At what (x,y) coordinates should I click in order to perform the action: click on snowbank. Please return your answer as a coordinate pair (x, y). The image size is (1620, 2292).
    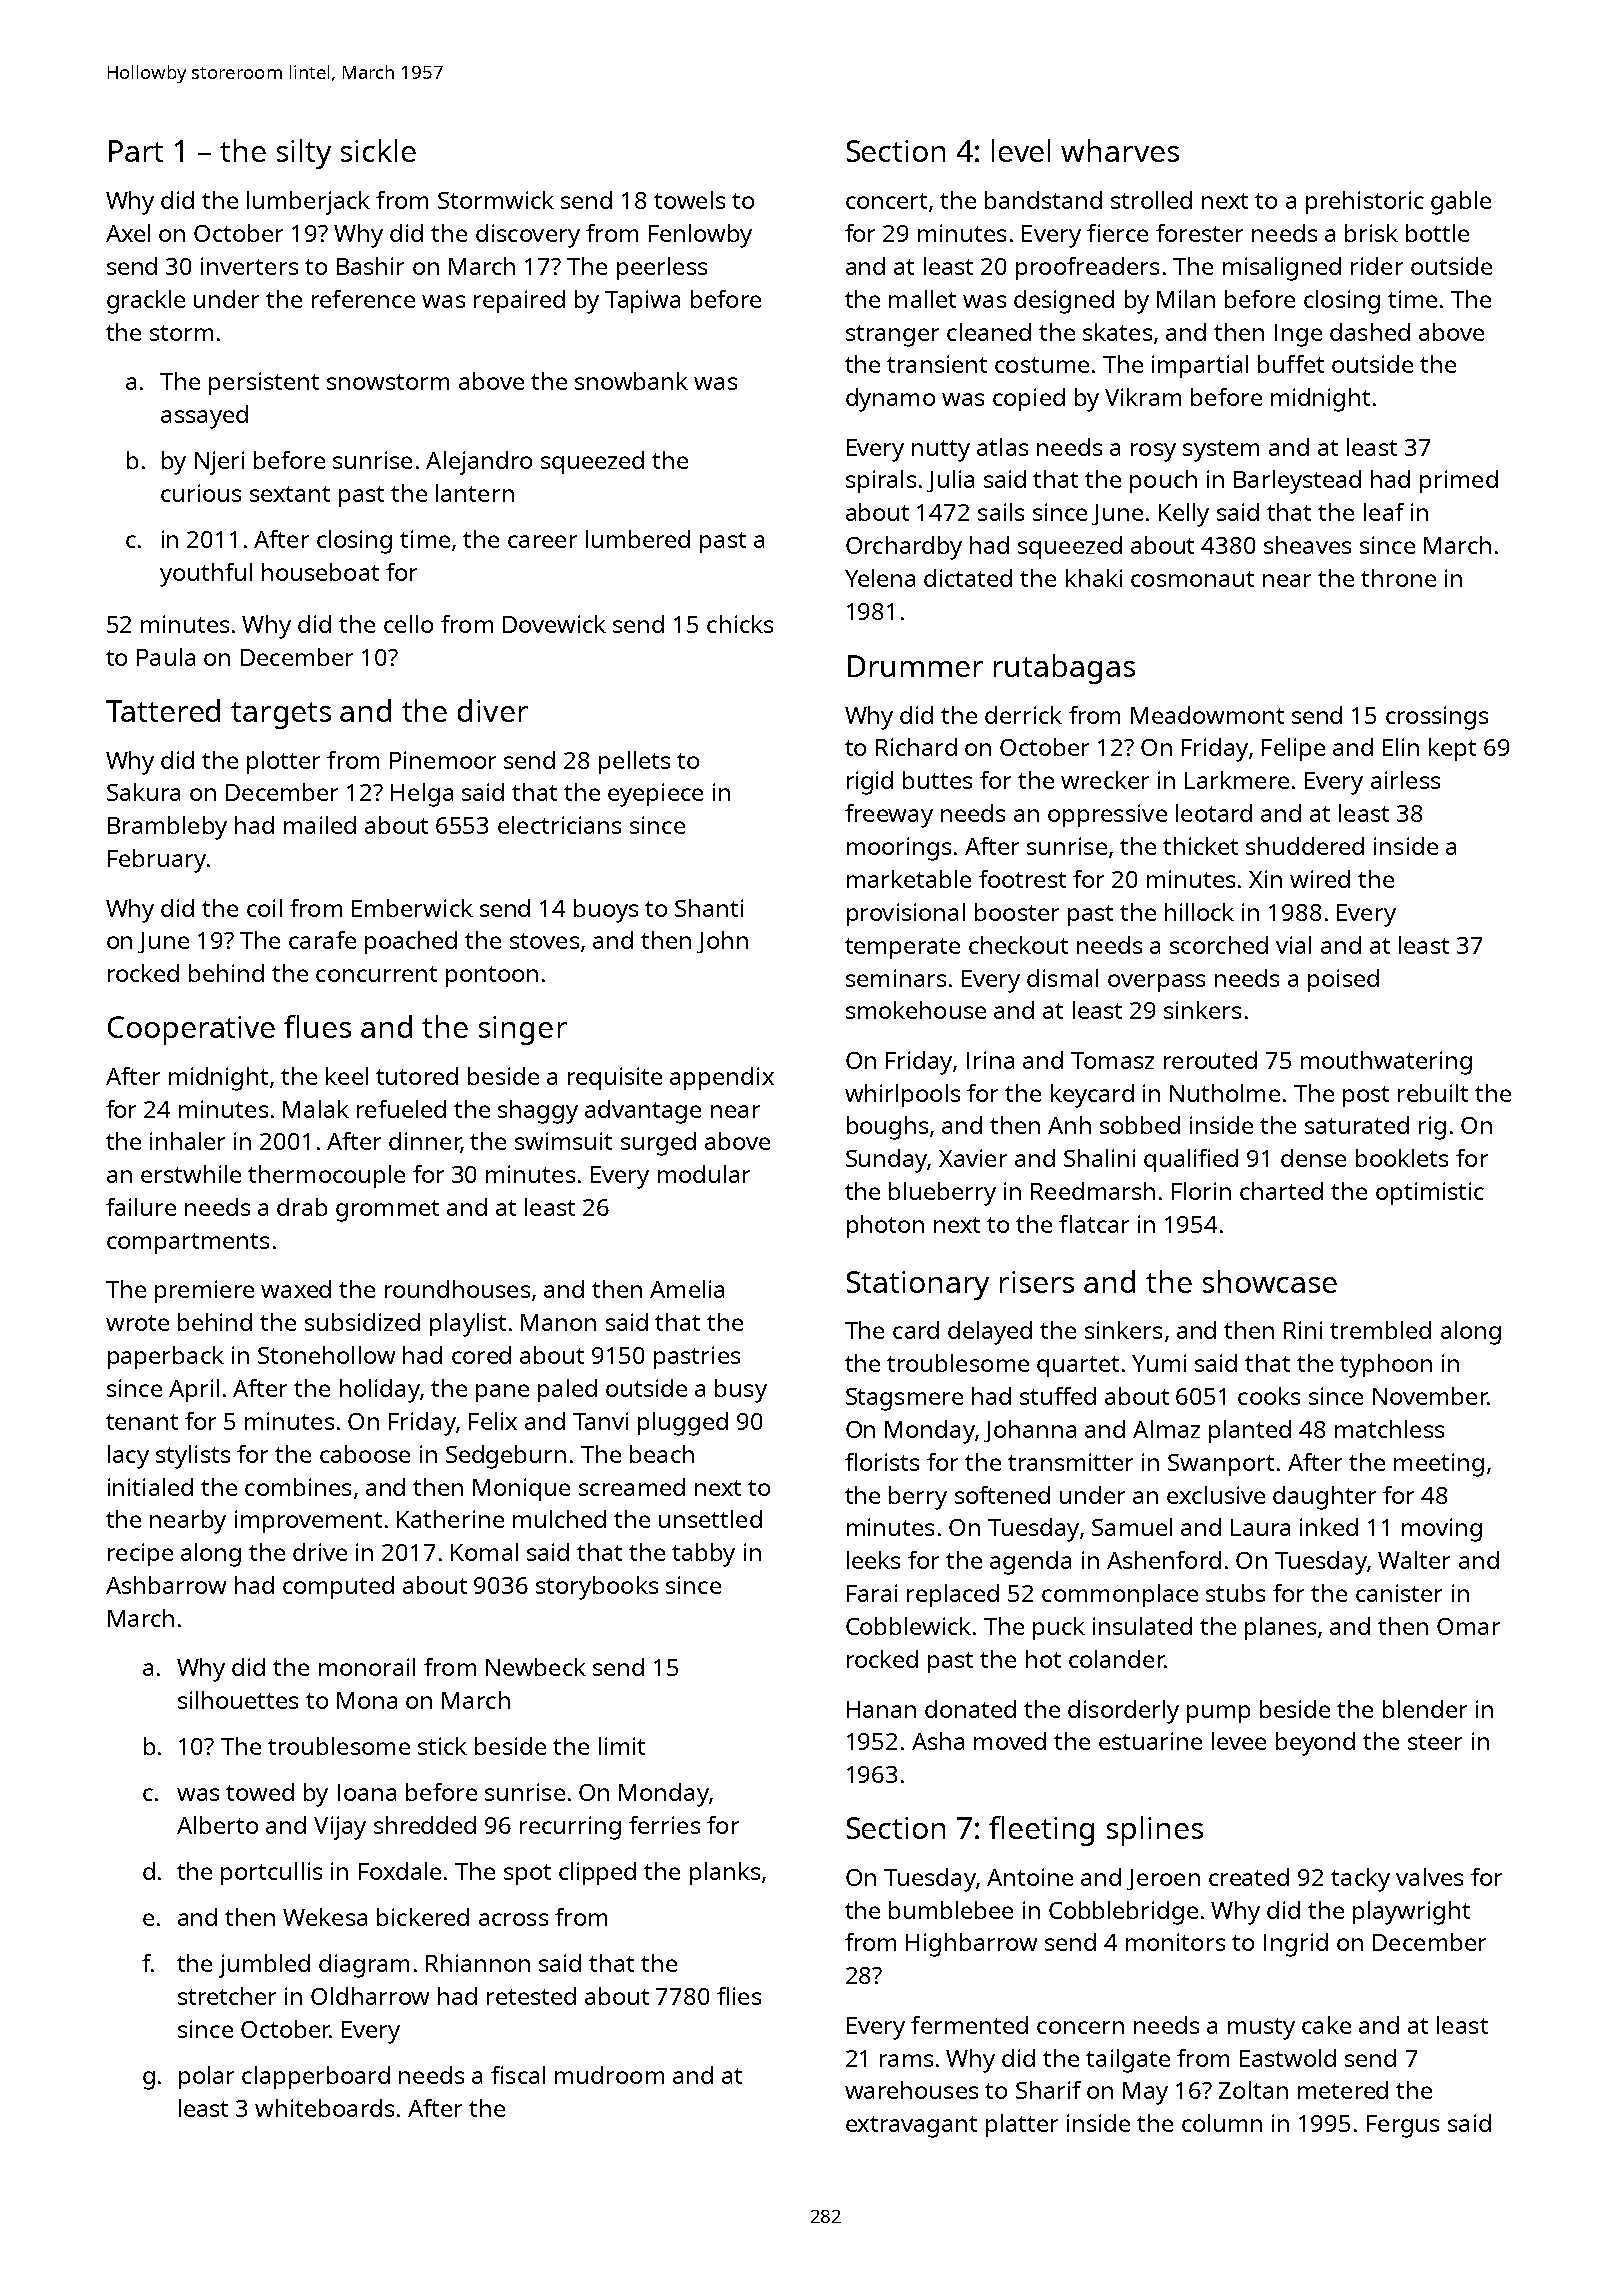
    Looking at the image, I should click on (631, 381).
